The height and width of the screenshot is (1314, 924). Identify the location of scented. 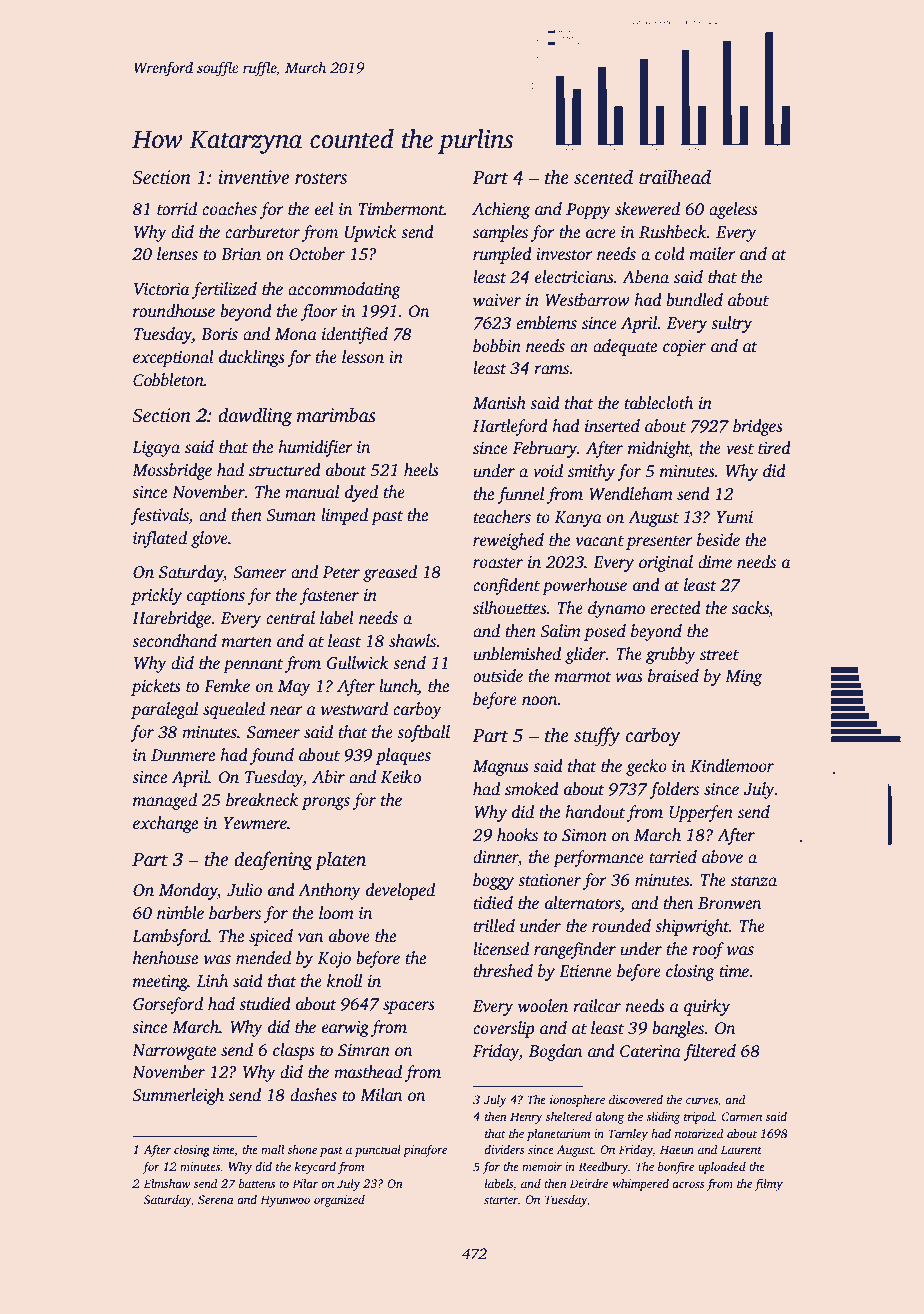
(603, 177).
